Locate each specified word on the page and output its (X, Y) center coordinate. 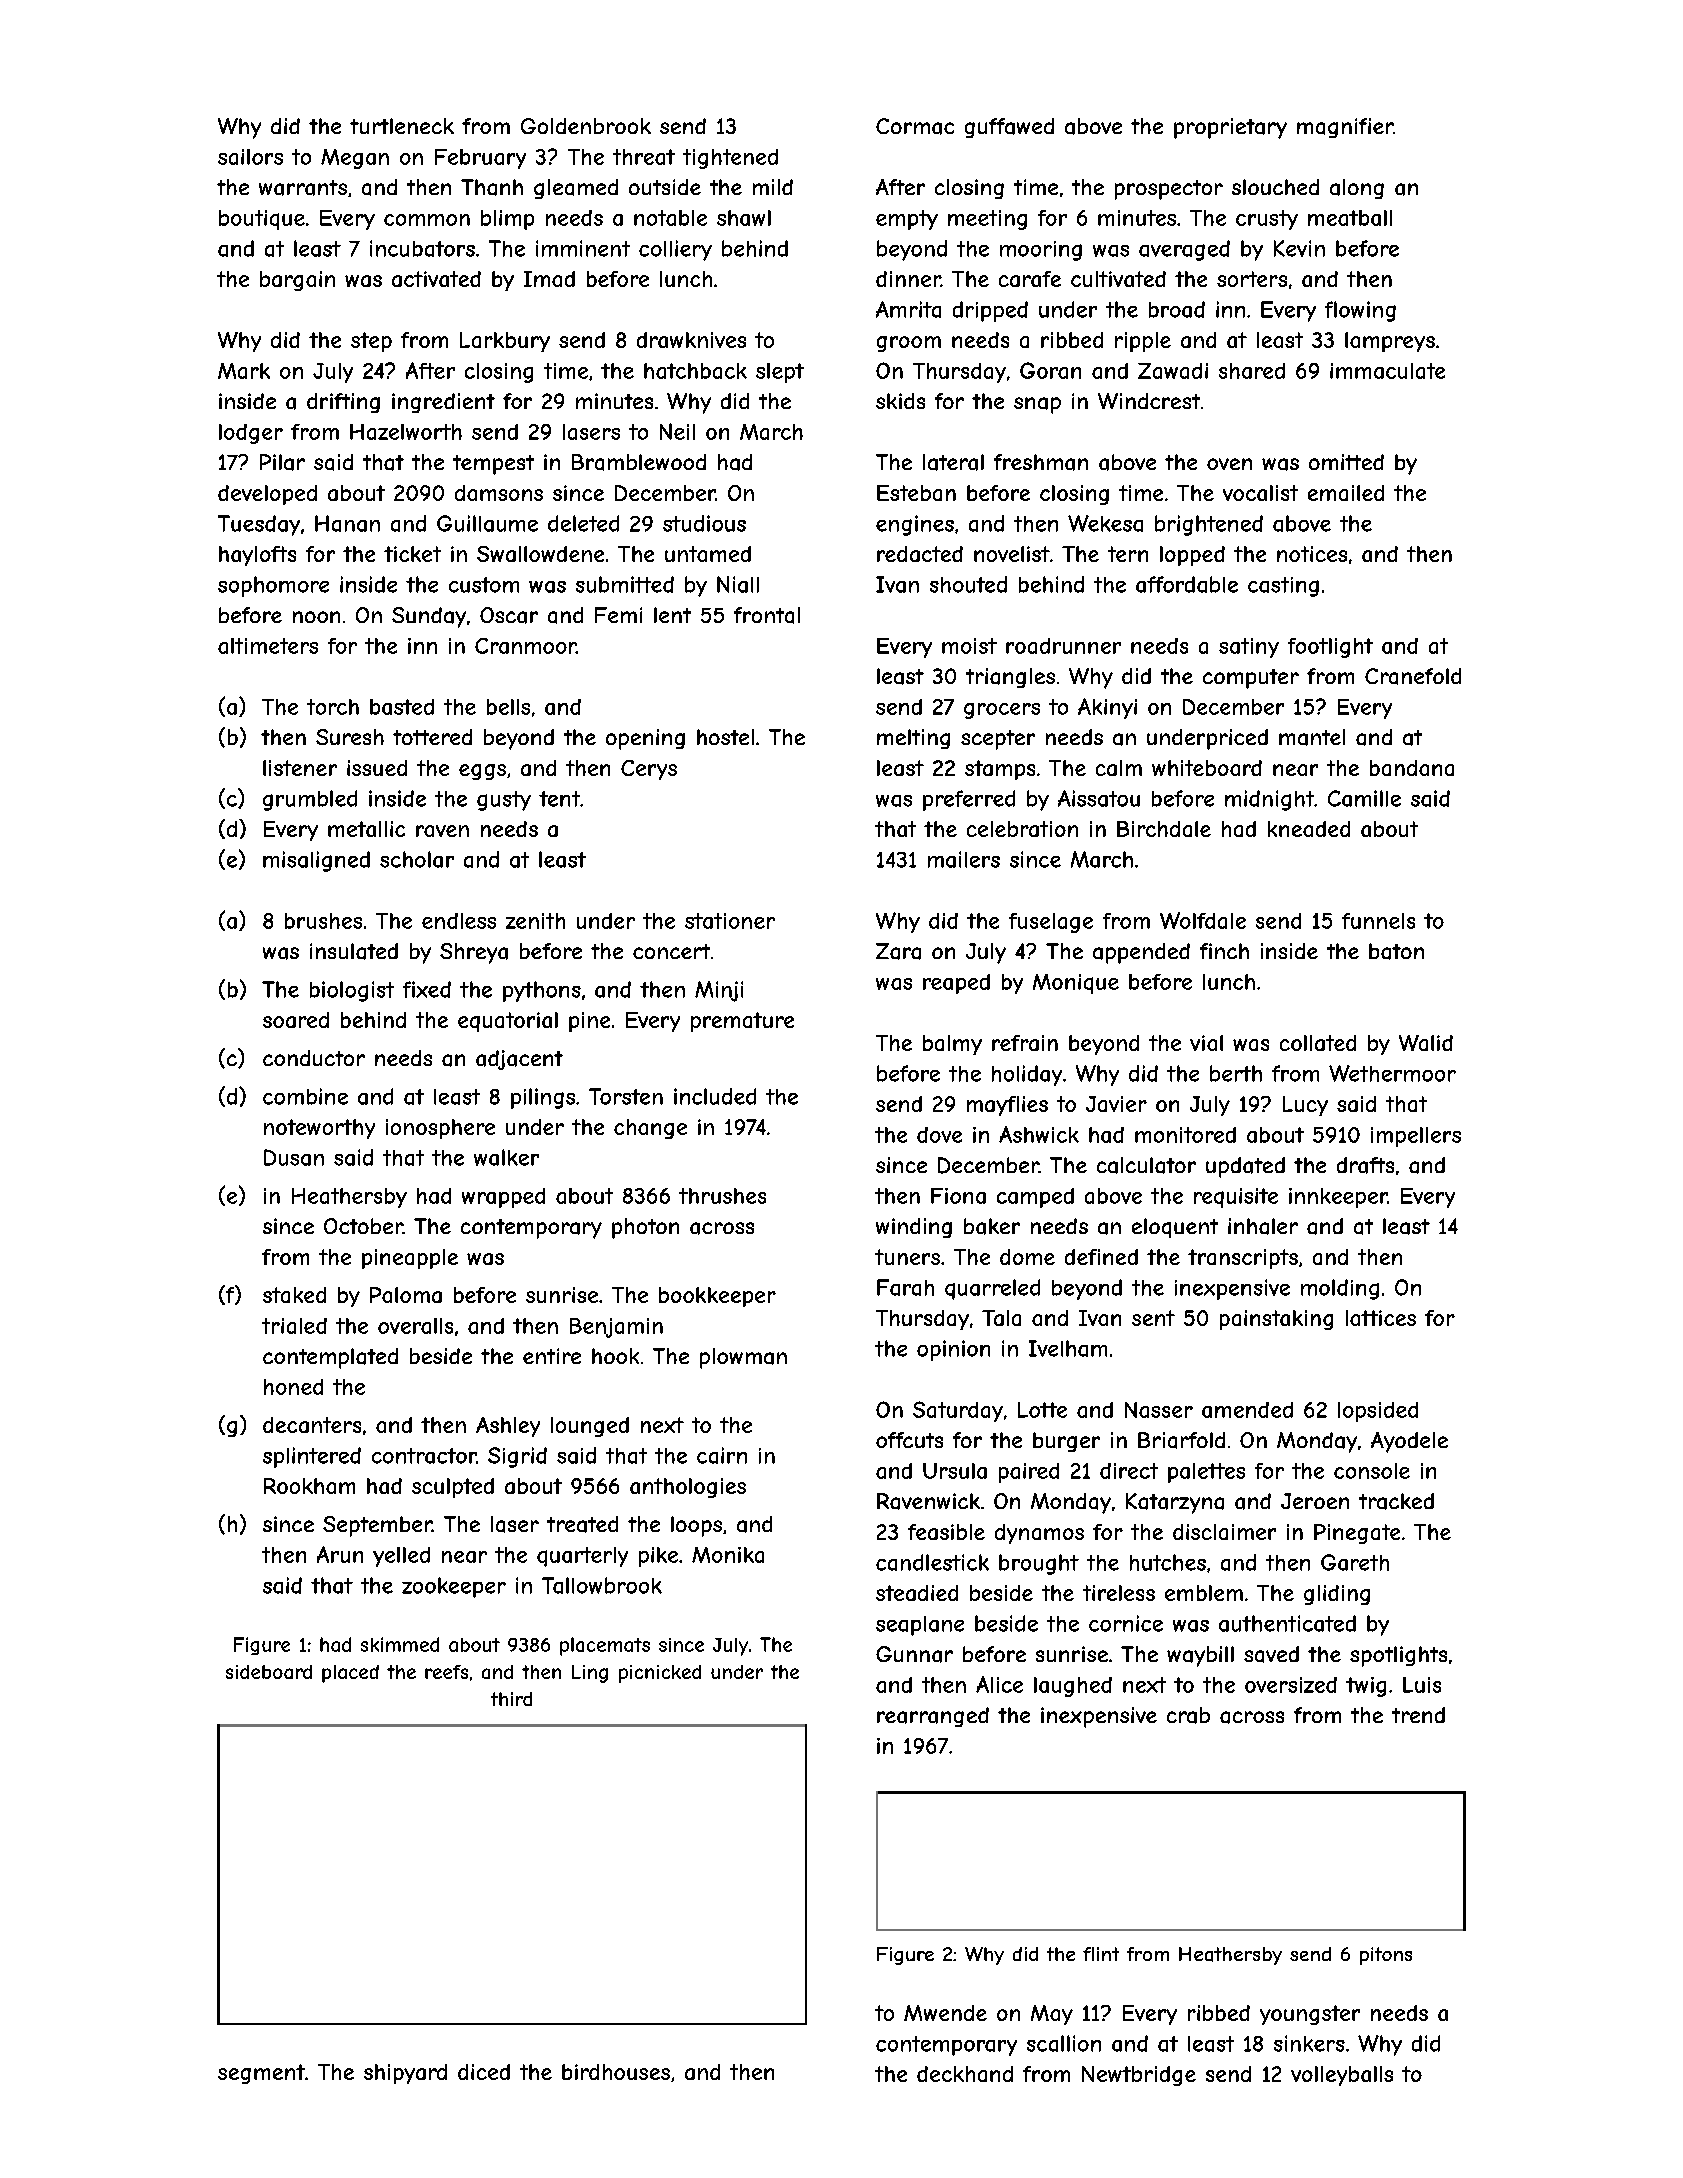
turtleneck (402, 126)
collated (1318, 1043)
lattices (1381, 1318)
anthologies (688, 1488)
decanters (312, 1425)
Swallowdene (540, 554)
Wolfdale (1203, 920)
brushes (323, 921)
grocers (1002, 711)
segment (261, 2074)
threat (644, 157)
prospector (1169, 190)
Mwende (945, 2013)
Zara (898, 951)
